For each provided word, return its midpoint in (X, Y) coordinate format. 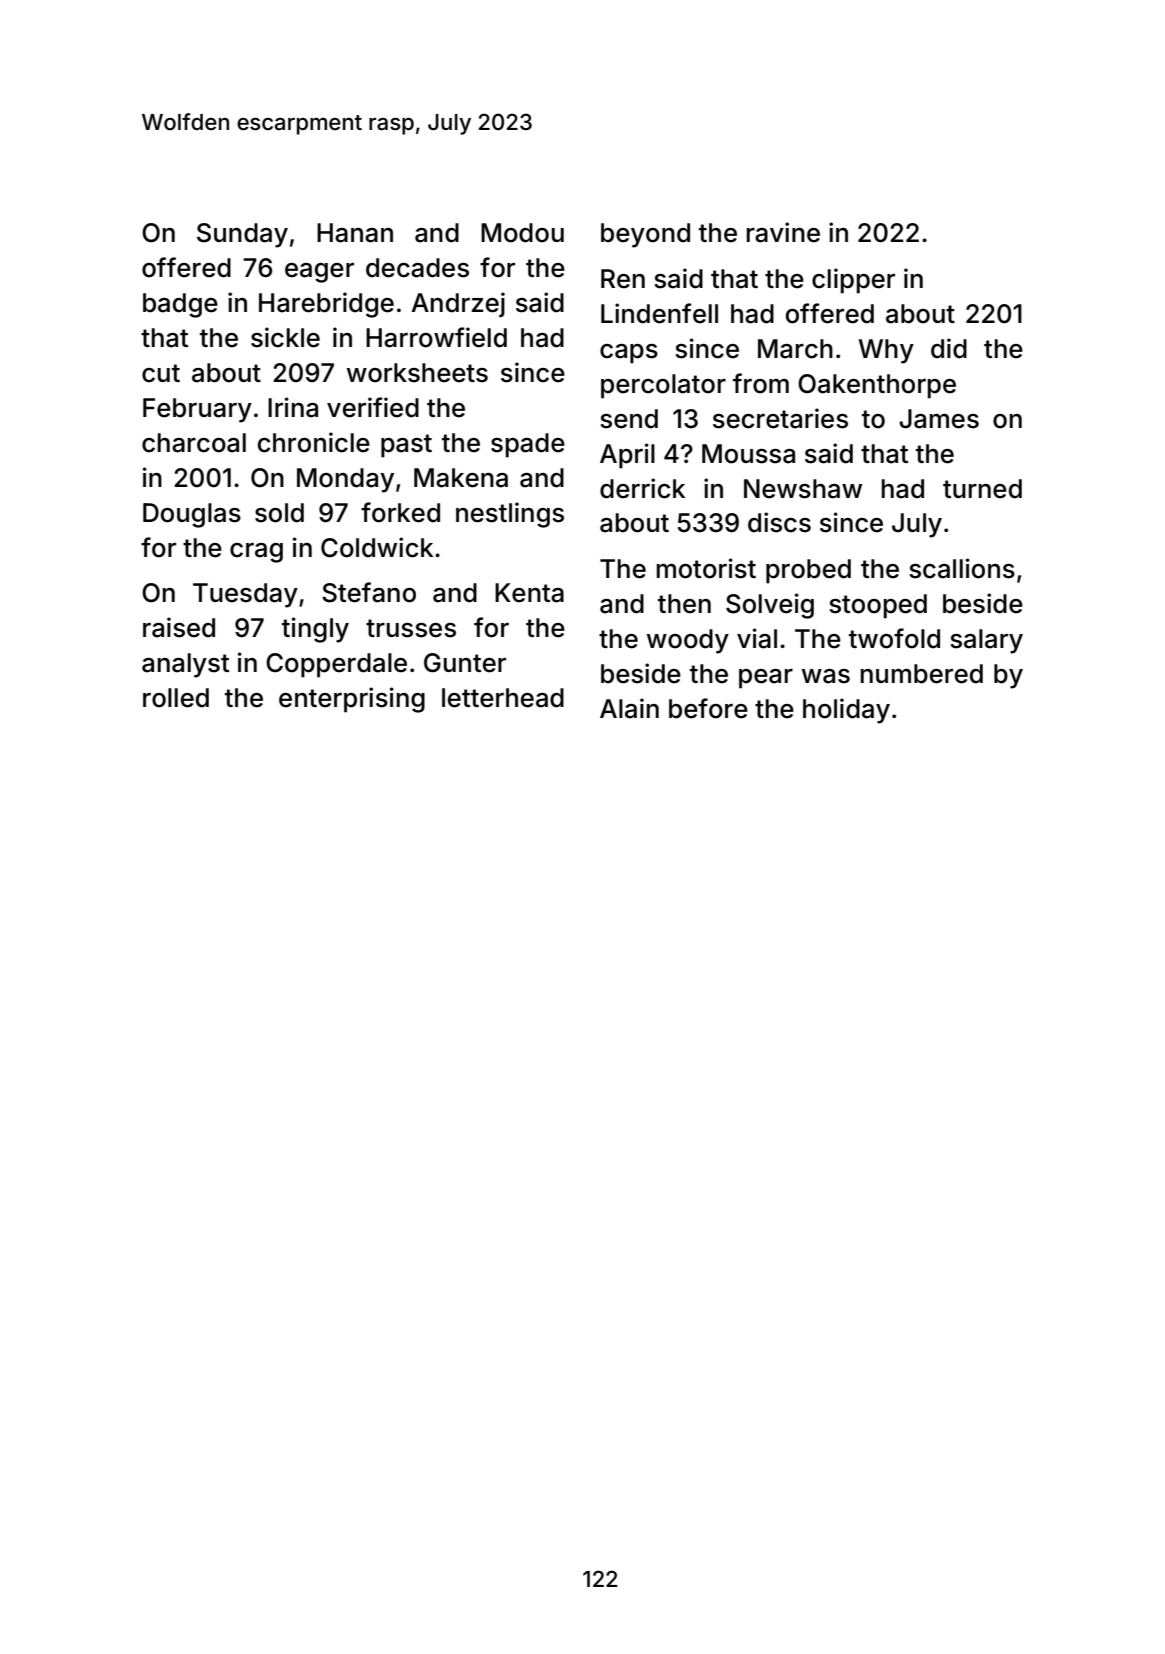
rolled (176, 698)
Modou (522, 233)
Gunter (465, 663)
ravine (783, 232)
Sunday (242, 235)
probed (808, 571)
